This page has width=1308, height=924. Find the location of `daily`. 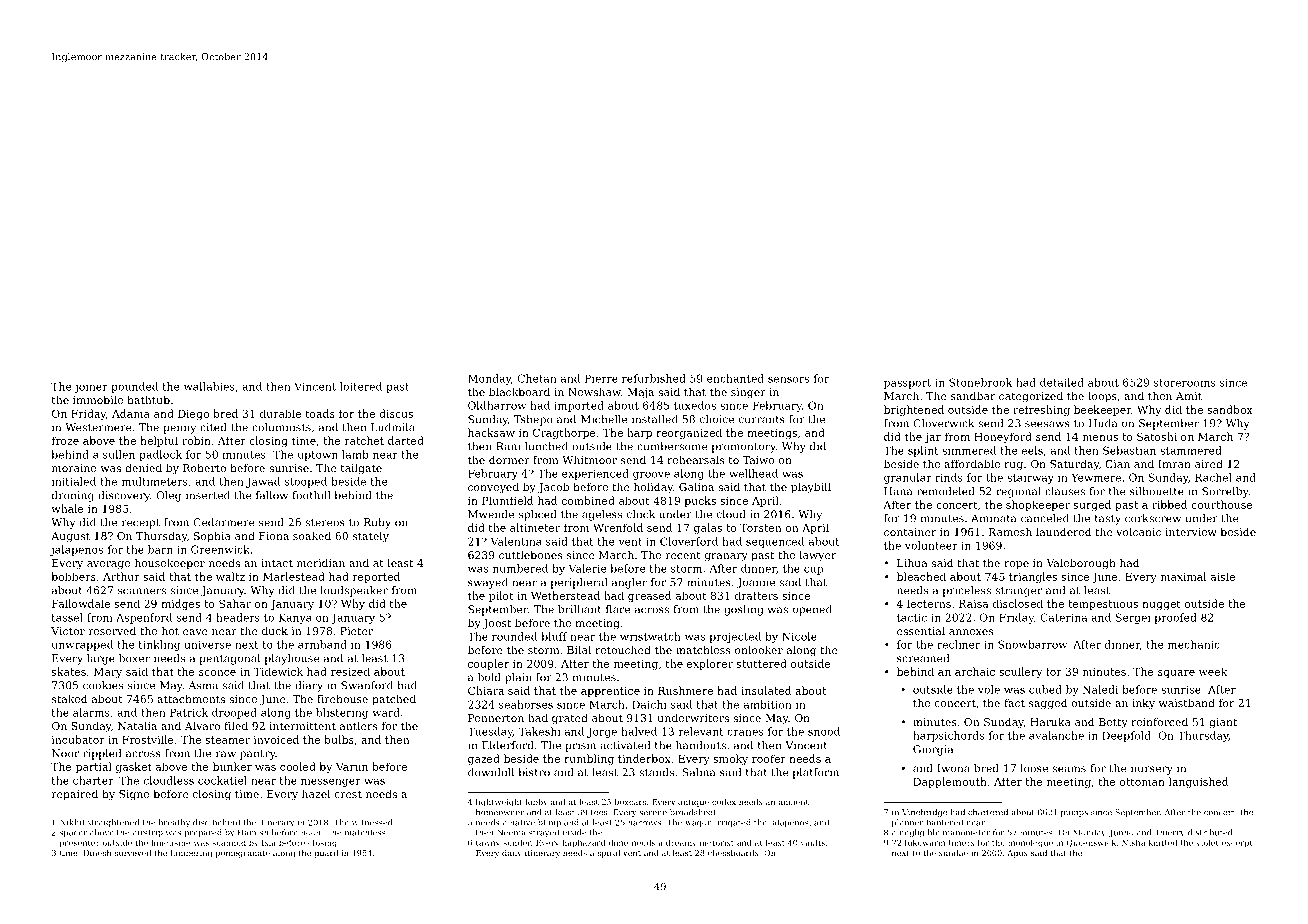

daily is located at coordinates (512, 854).
